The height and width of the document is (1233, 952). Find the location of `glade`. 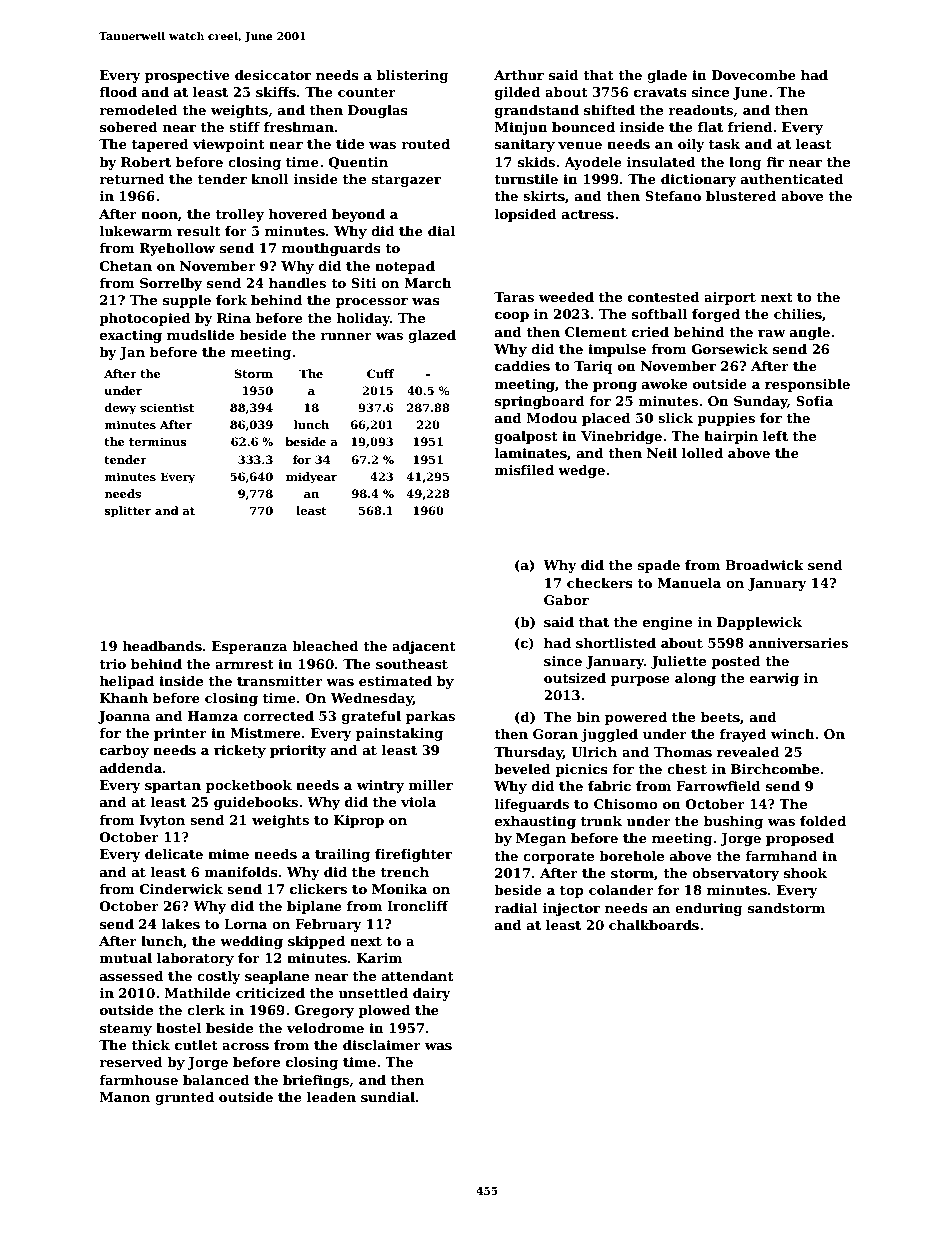

glade is located at coordinates (667, 76).
